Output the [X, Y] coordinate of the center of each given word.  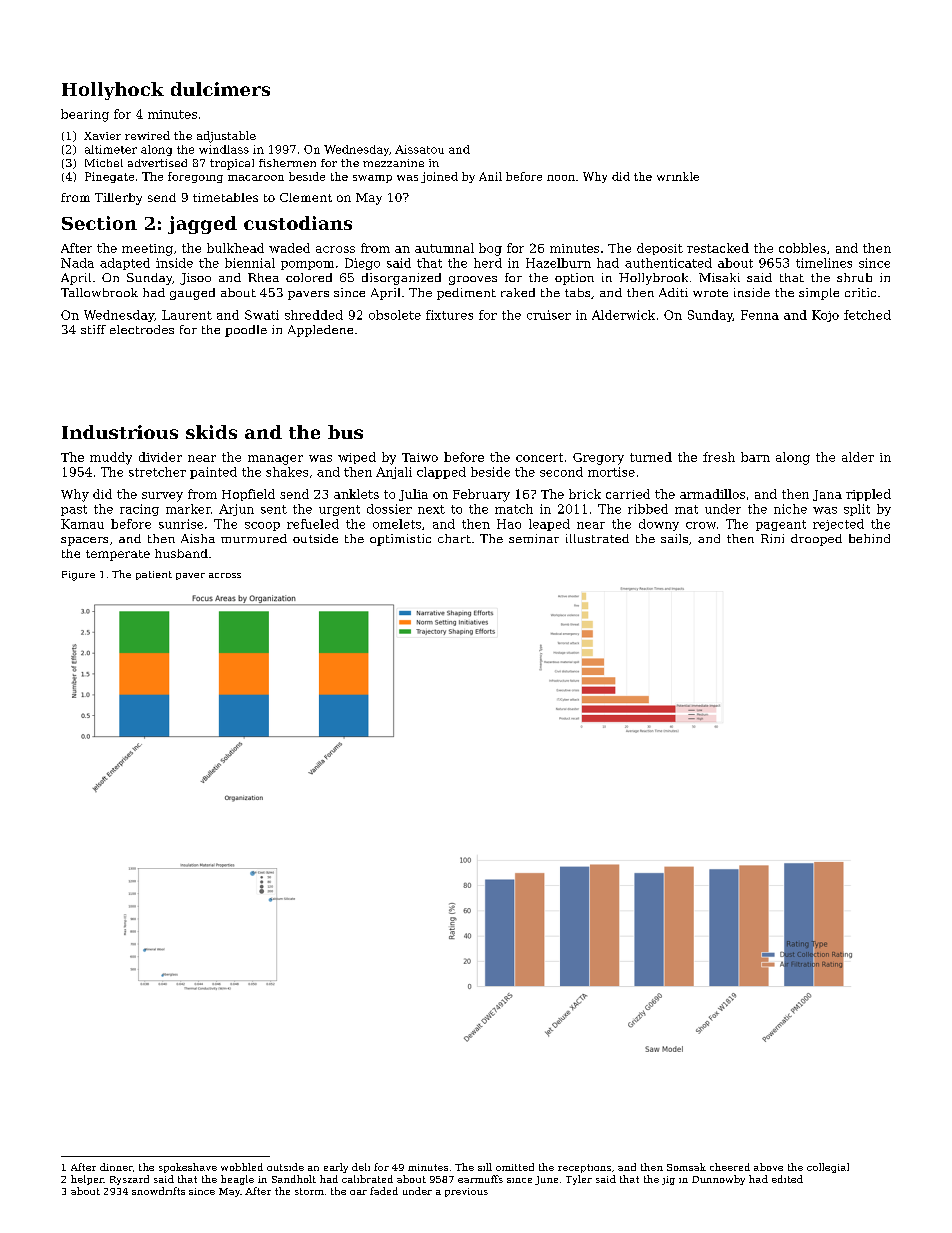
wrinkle [678, 176]
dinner [116, 1167]
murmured [254, 538]
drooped [816, 540]
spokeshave [188, 1168]
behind [869, 538]
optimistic [400, 540]
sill [485, 1167]
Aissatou [419, 149]
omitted [515, 1167]
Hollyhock [113, 91]
